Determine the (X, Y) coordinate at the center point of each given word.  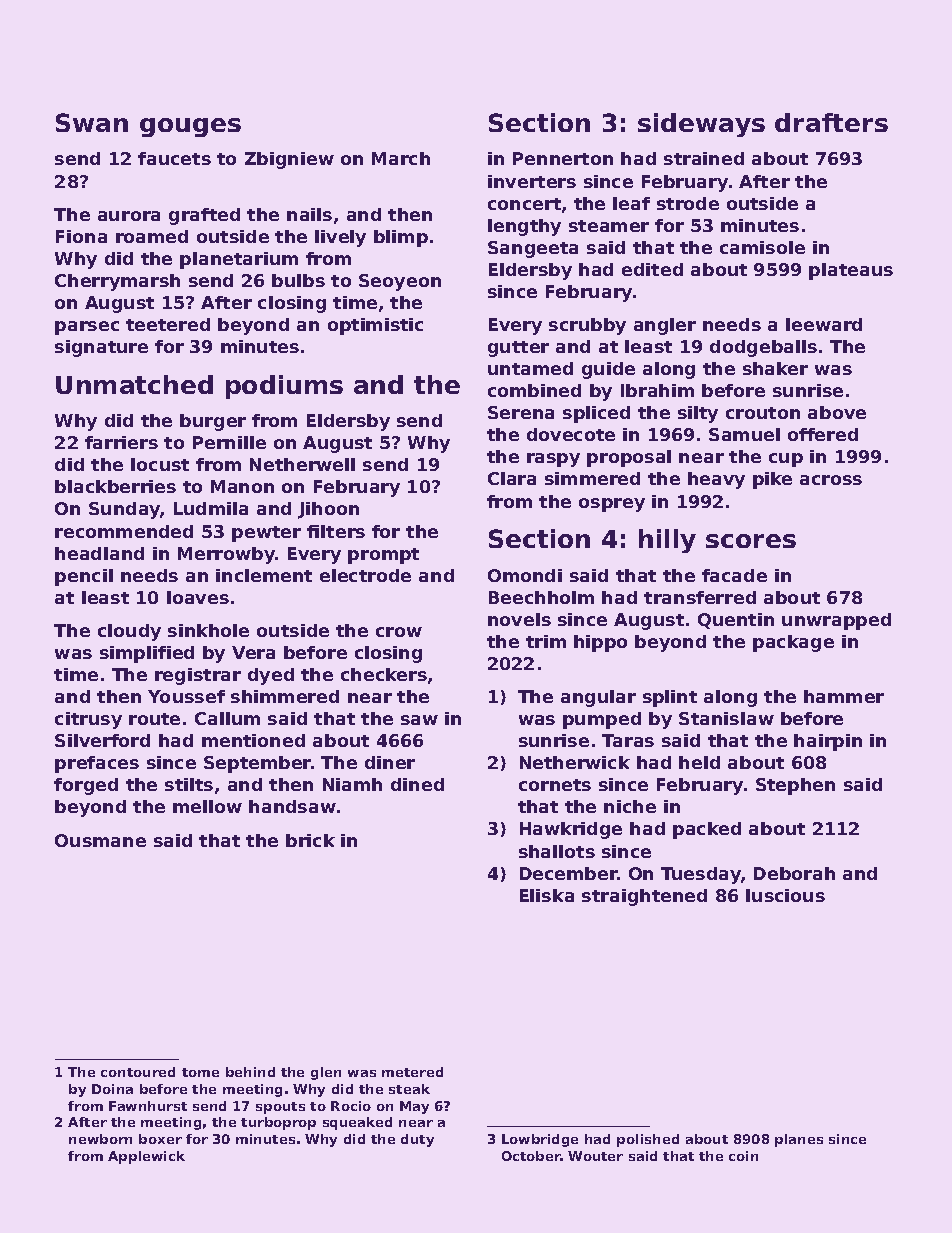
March (401, 158)
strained (704, 158)
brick (310, 840)
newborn (100, 1139)
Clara (512, 478)
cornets (555, 785)
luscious (785, 895)
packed (707, 830)
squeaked (357, 1123)
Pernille (229, 442)
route (154, 719)
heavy (716, 480)
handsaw (292, 806)
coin (743, 1156)
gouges (190, 127)
